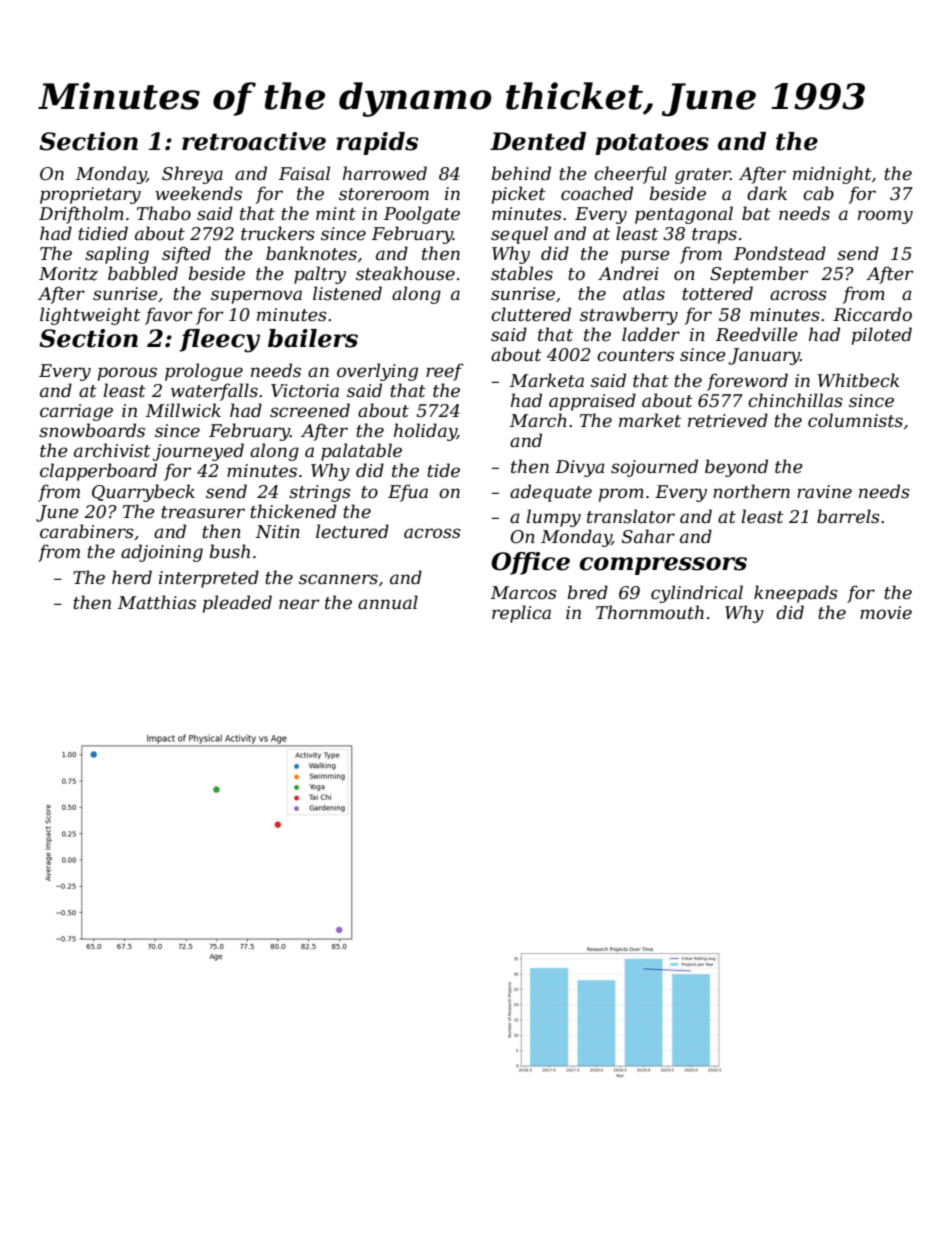 The image size is (952, 1233). Describe the element at coordinates (132, 577) in the screenshot. I see `herd` at that location.
